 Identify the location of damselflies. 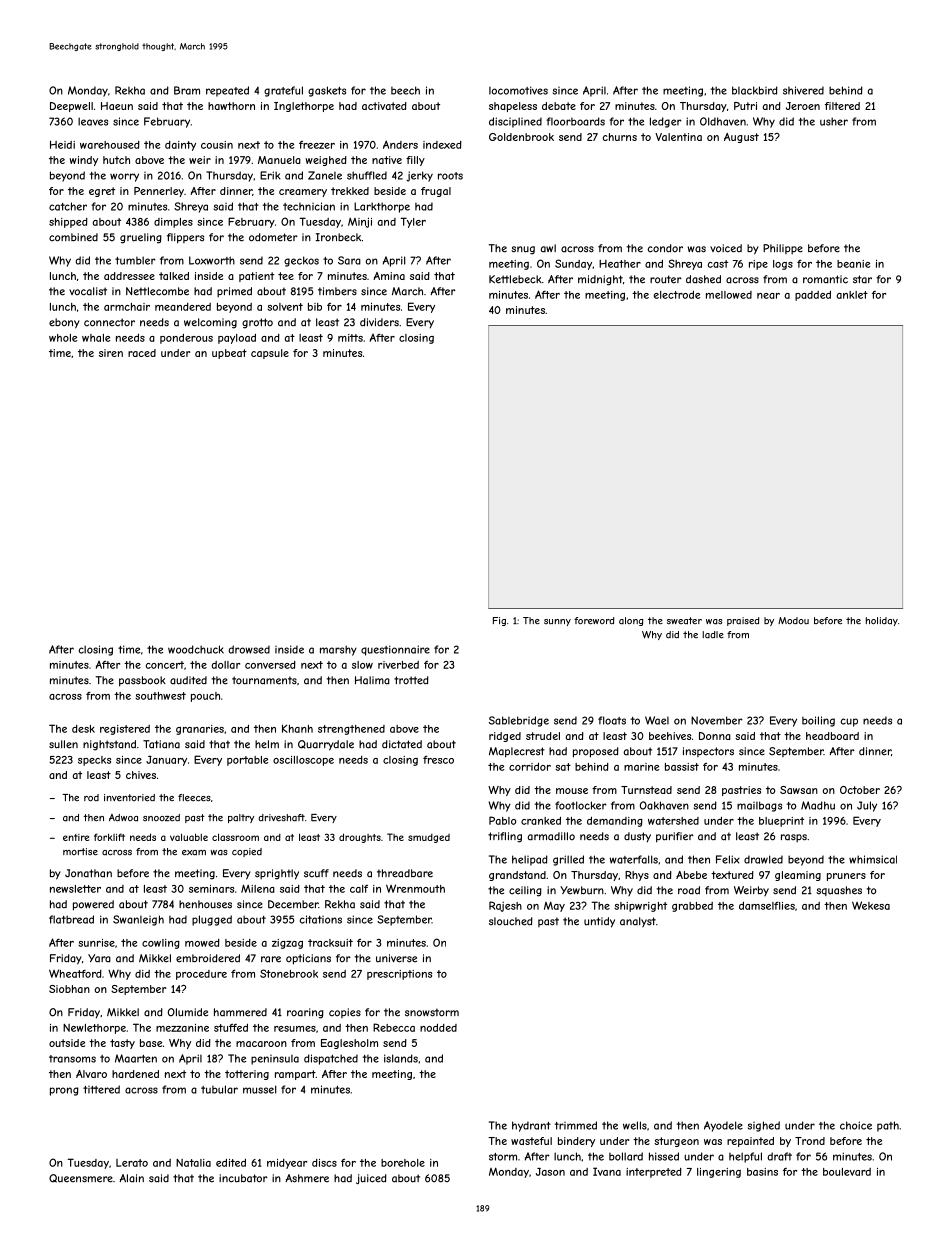
(767, 905).
